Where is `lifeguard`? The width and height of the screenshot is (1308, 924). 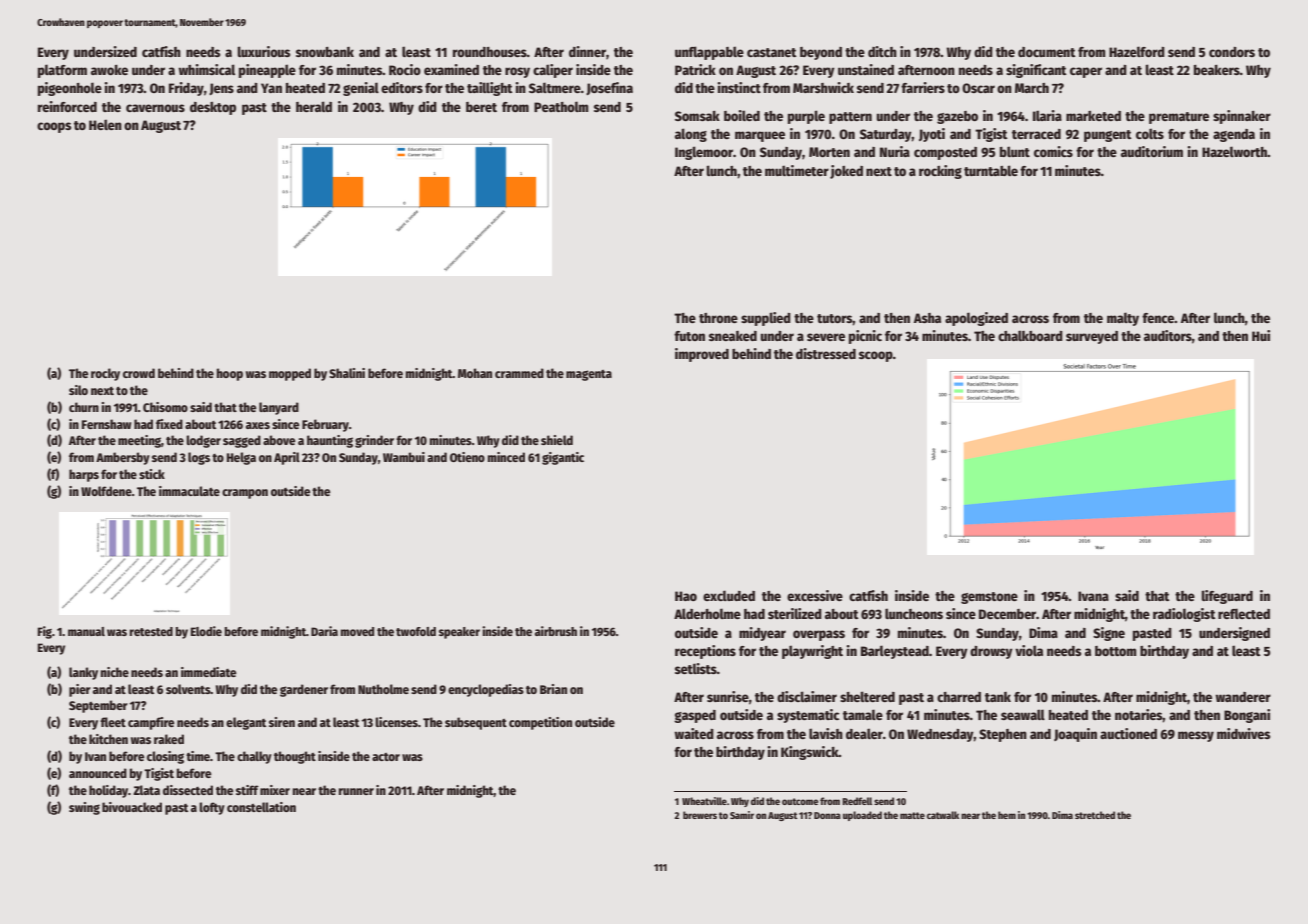 lifeguard is located at coordinates (1227, 597).
